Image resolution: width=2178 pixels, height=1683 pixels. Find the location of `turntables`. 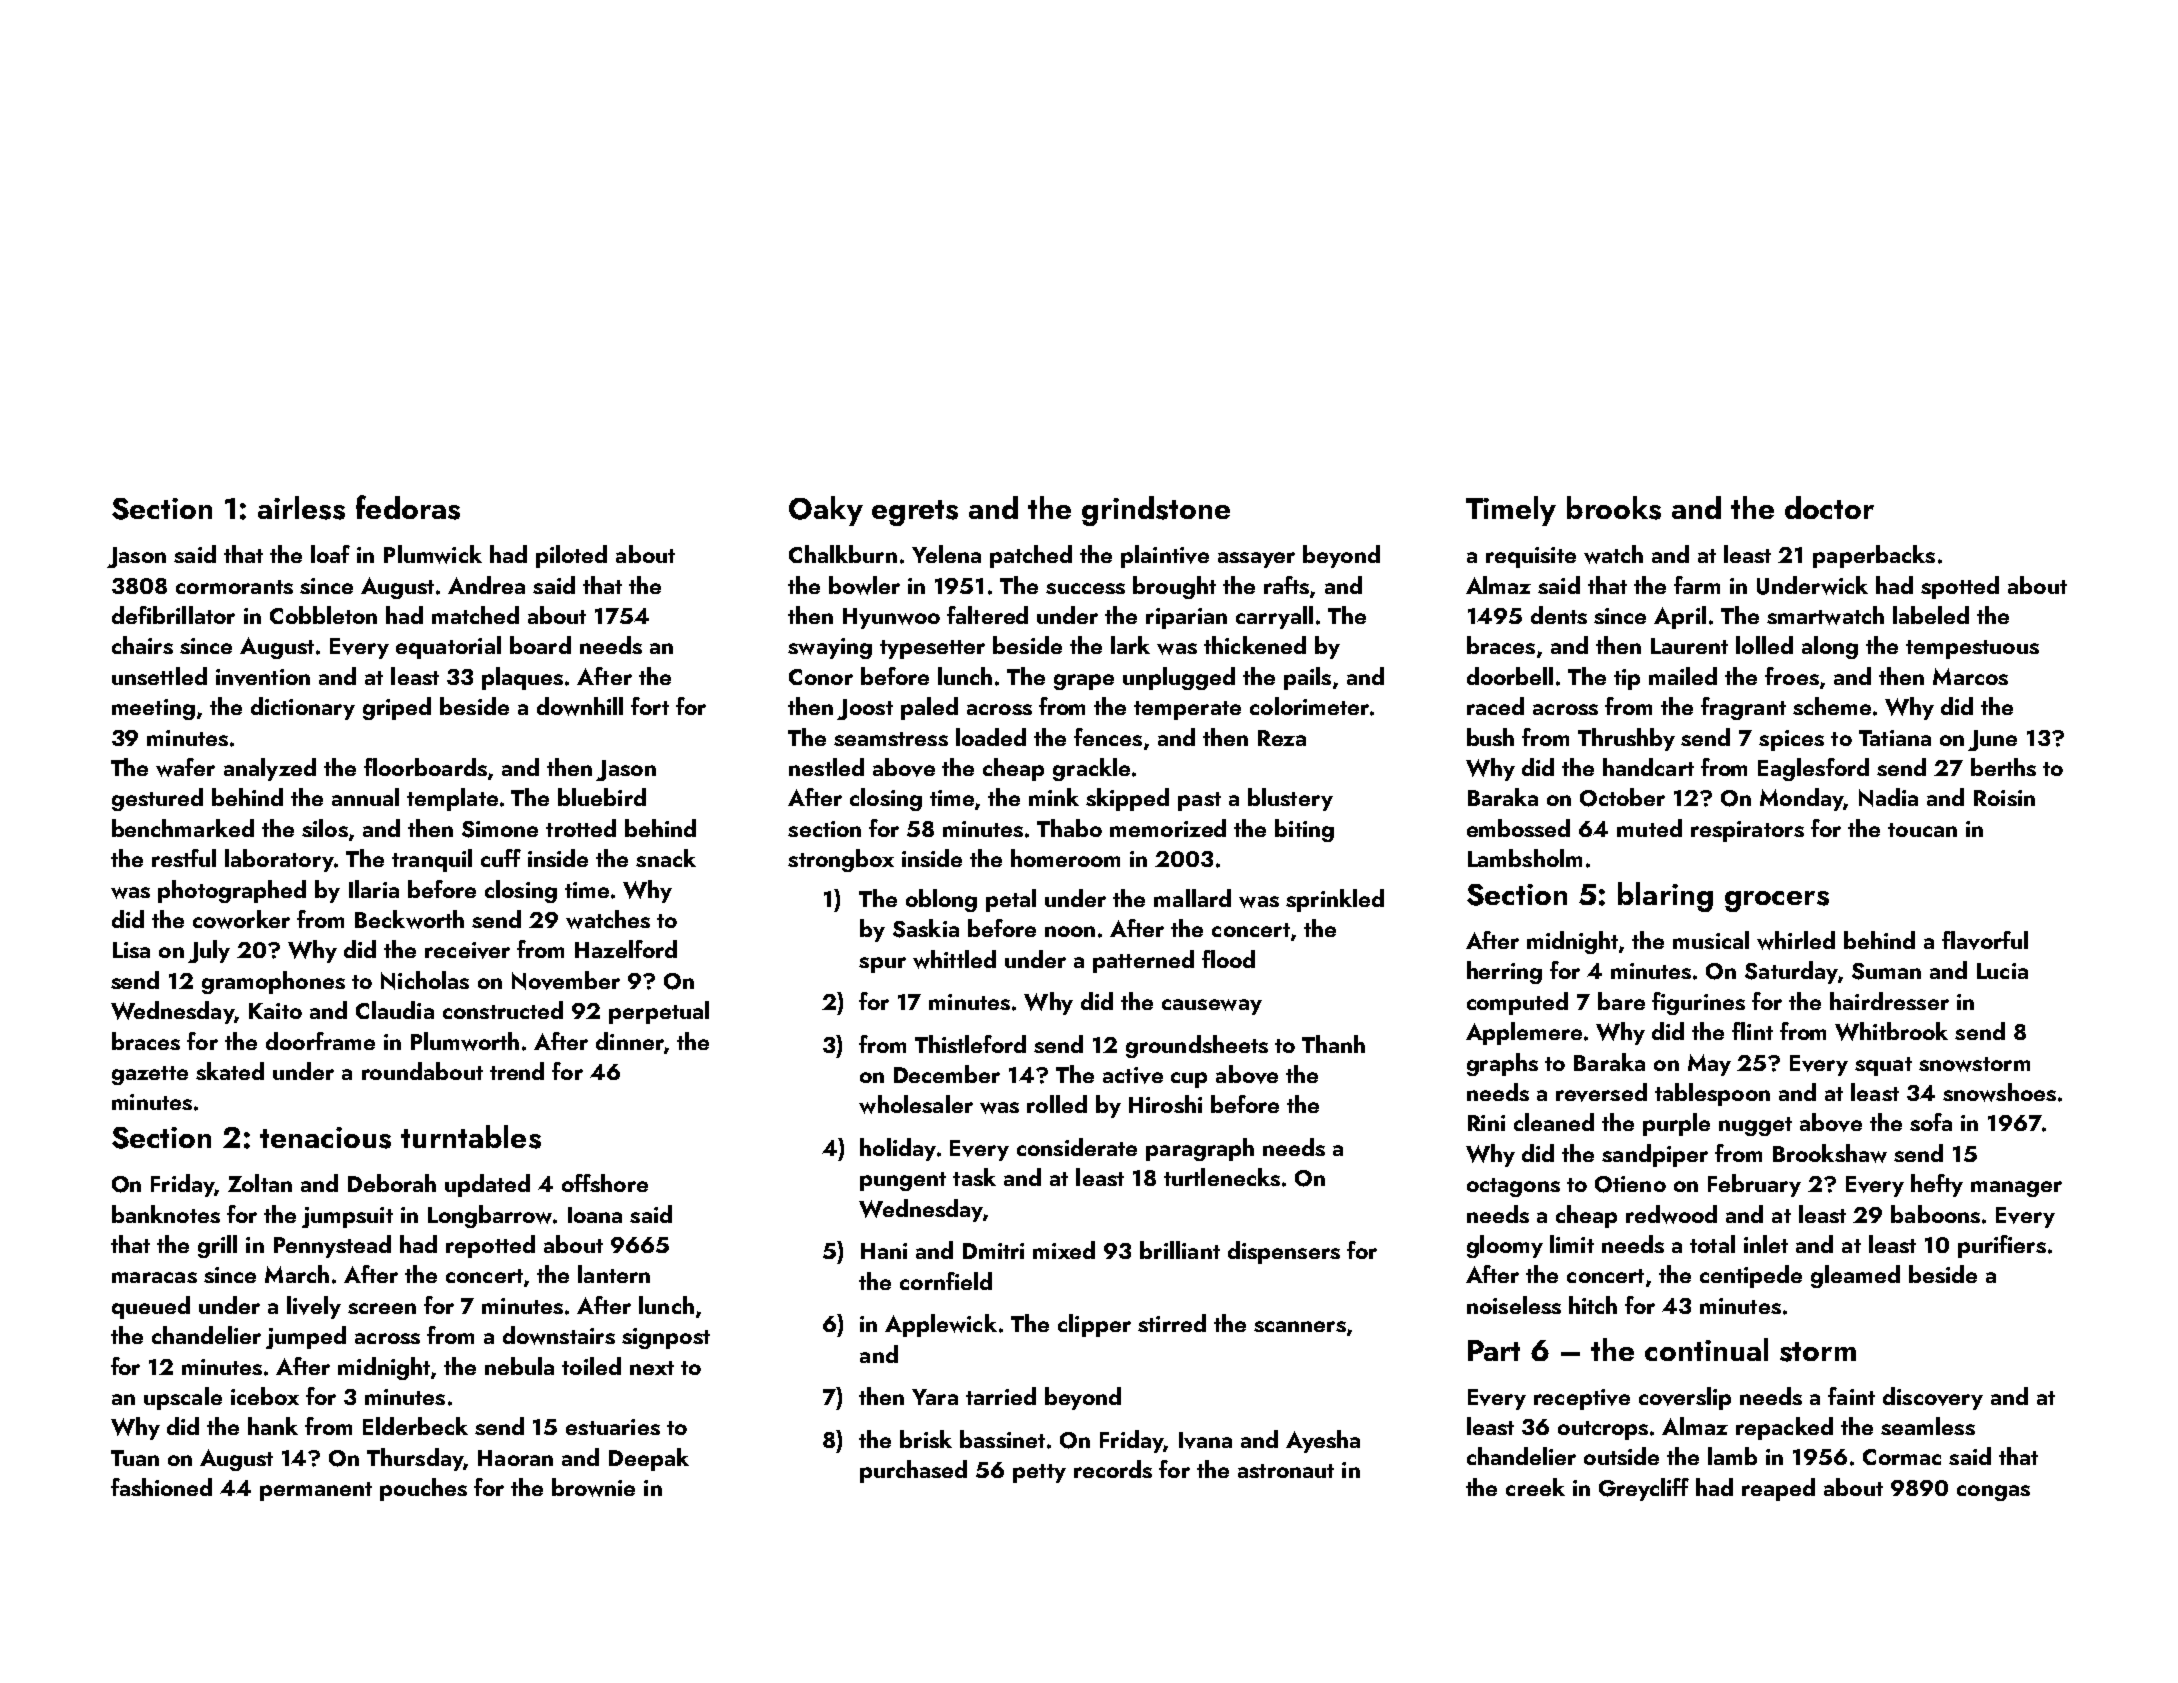

turntables is located at coordinates (471, 1137).
